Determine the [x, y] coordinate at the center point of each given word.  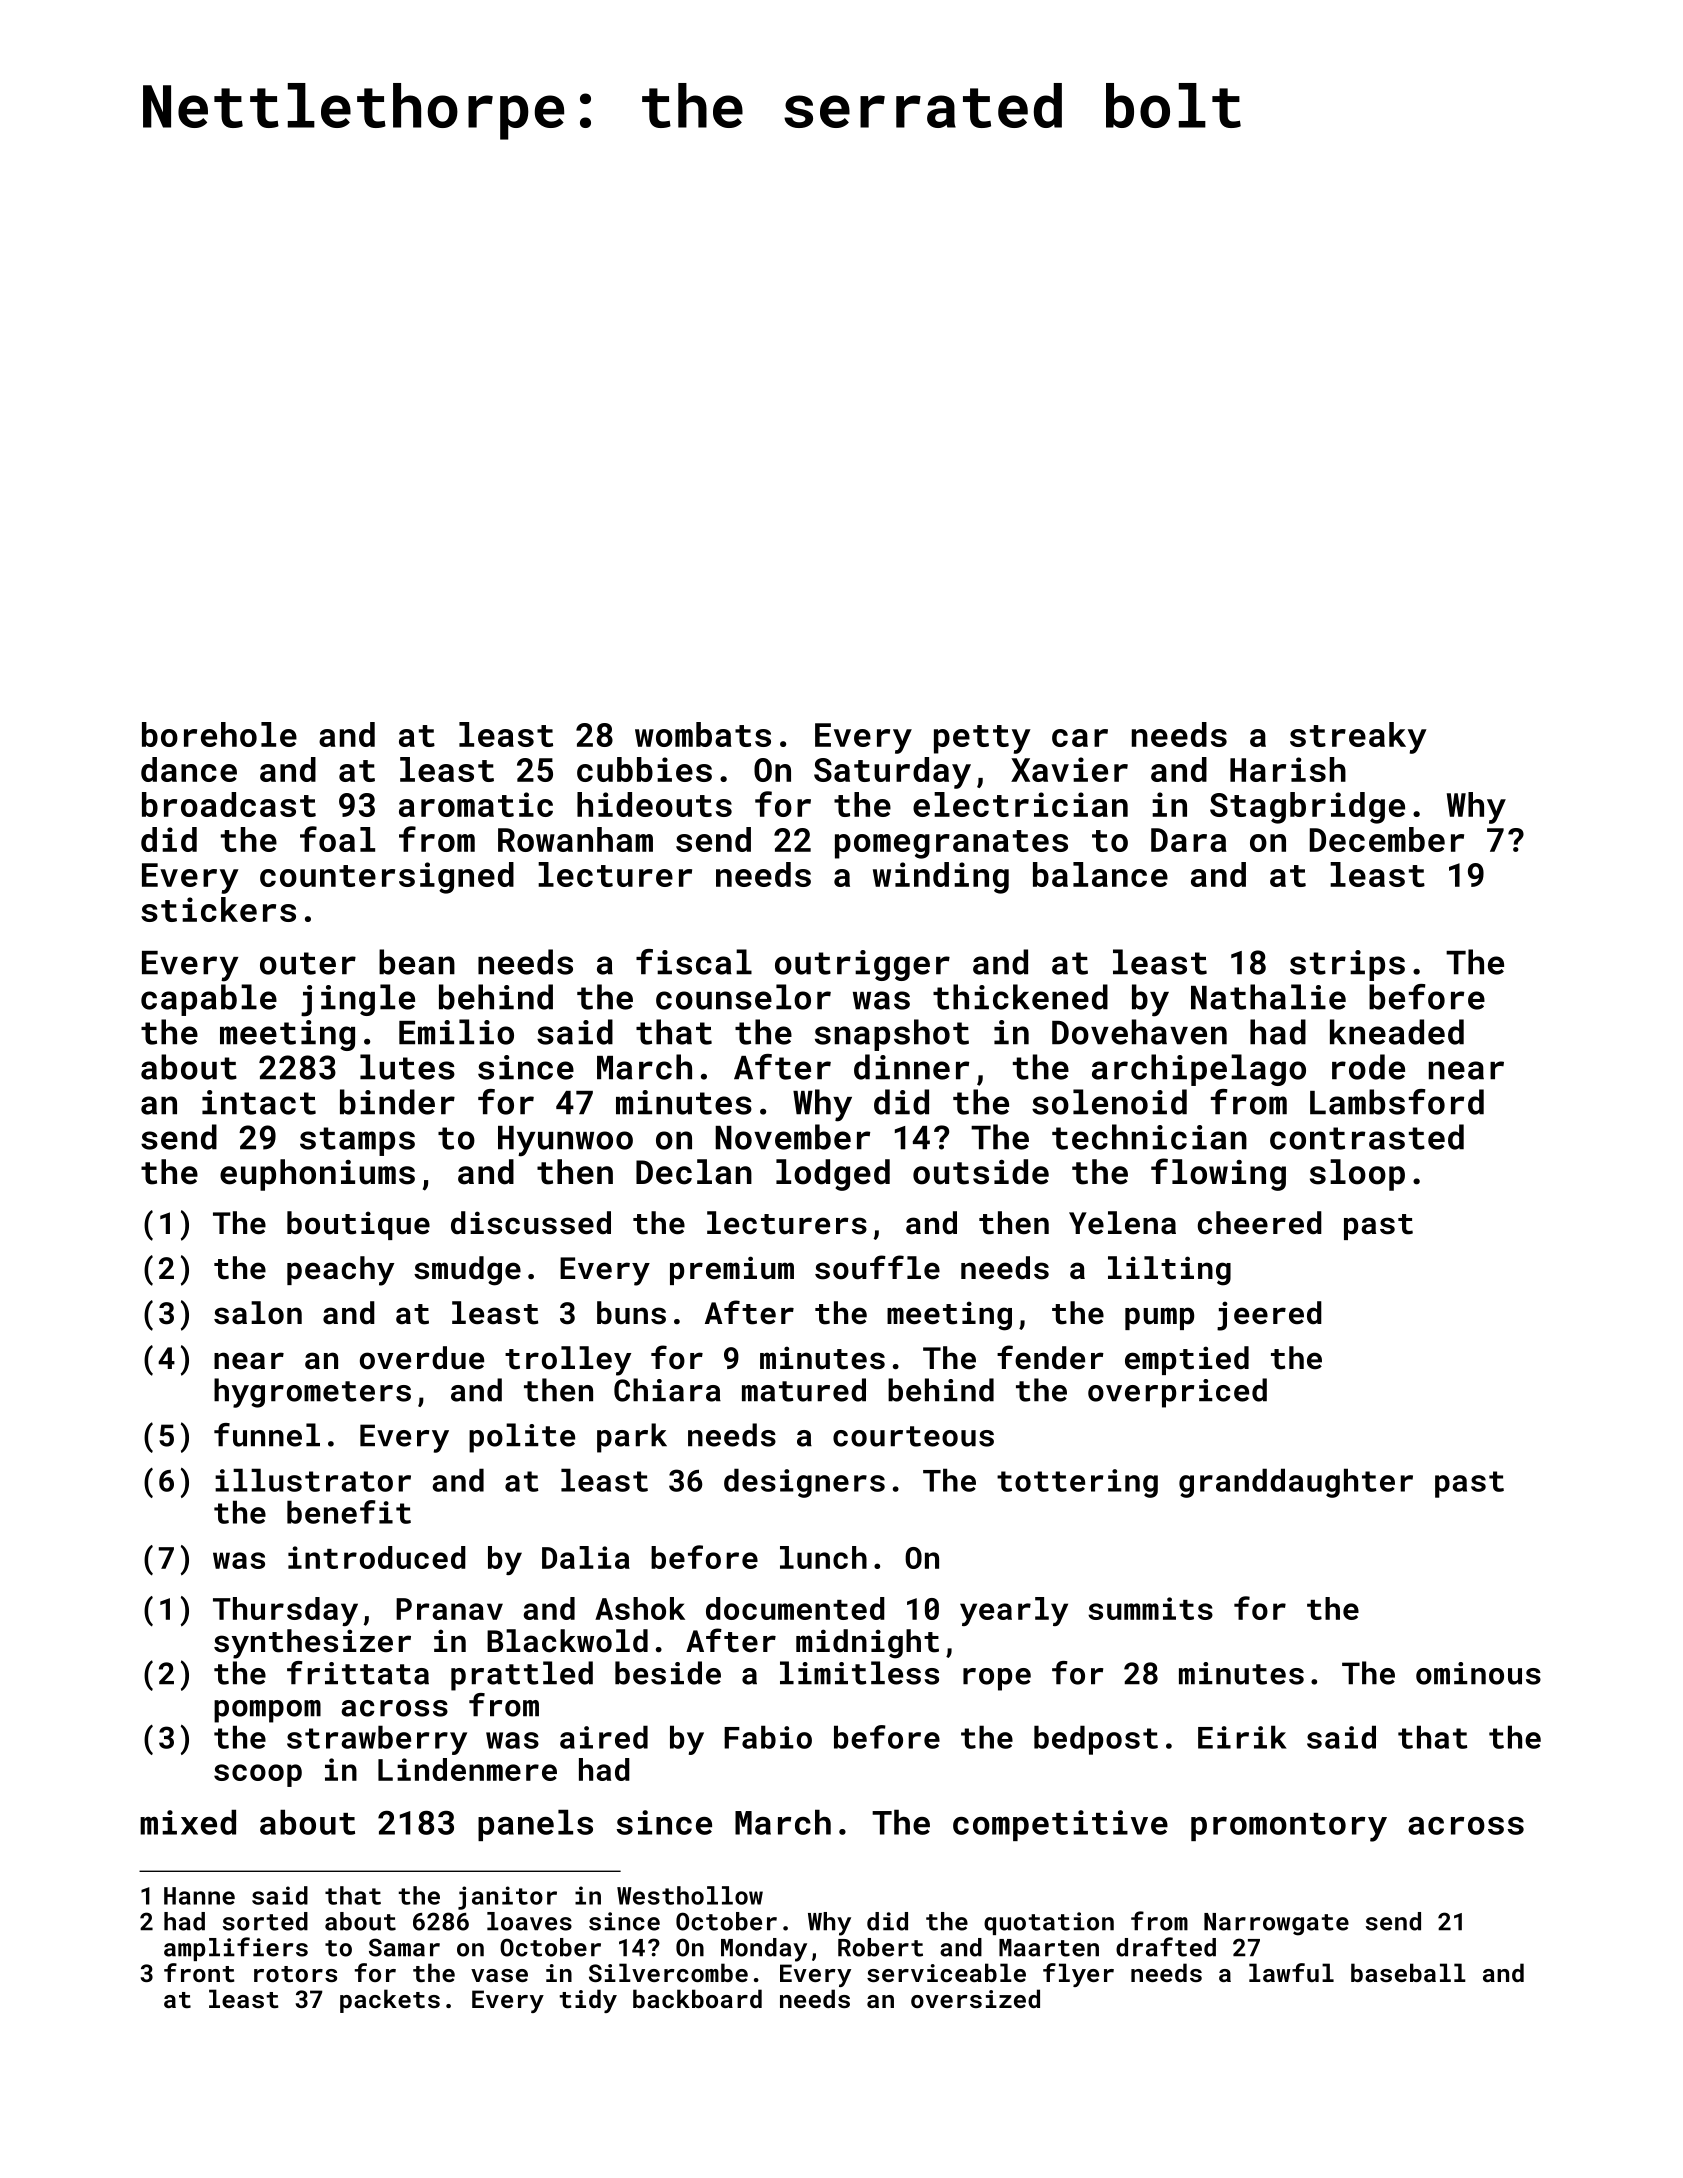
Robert [880, 1947]
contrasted [1367, 1137]
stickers [218, 909]
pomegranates [951, 844]
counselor [743, 997]
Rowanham [575, 839]
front [199, 1972]
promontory [1289, 1827]
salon [258, 1313]
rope [997, 1679]
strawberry [377, 1740]
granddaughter [1296, 1483]
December [1387, 839]
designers [804, 1483]
